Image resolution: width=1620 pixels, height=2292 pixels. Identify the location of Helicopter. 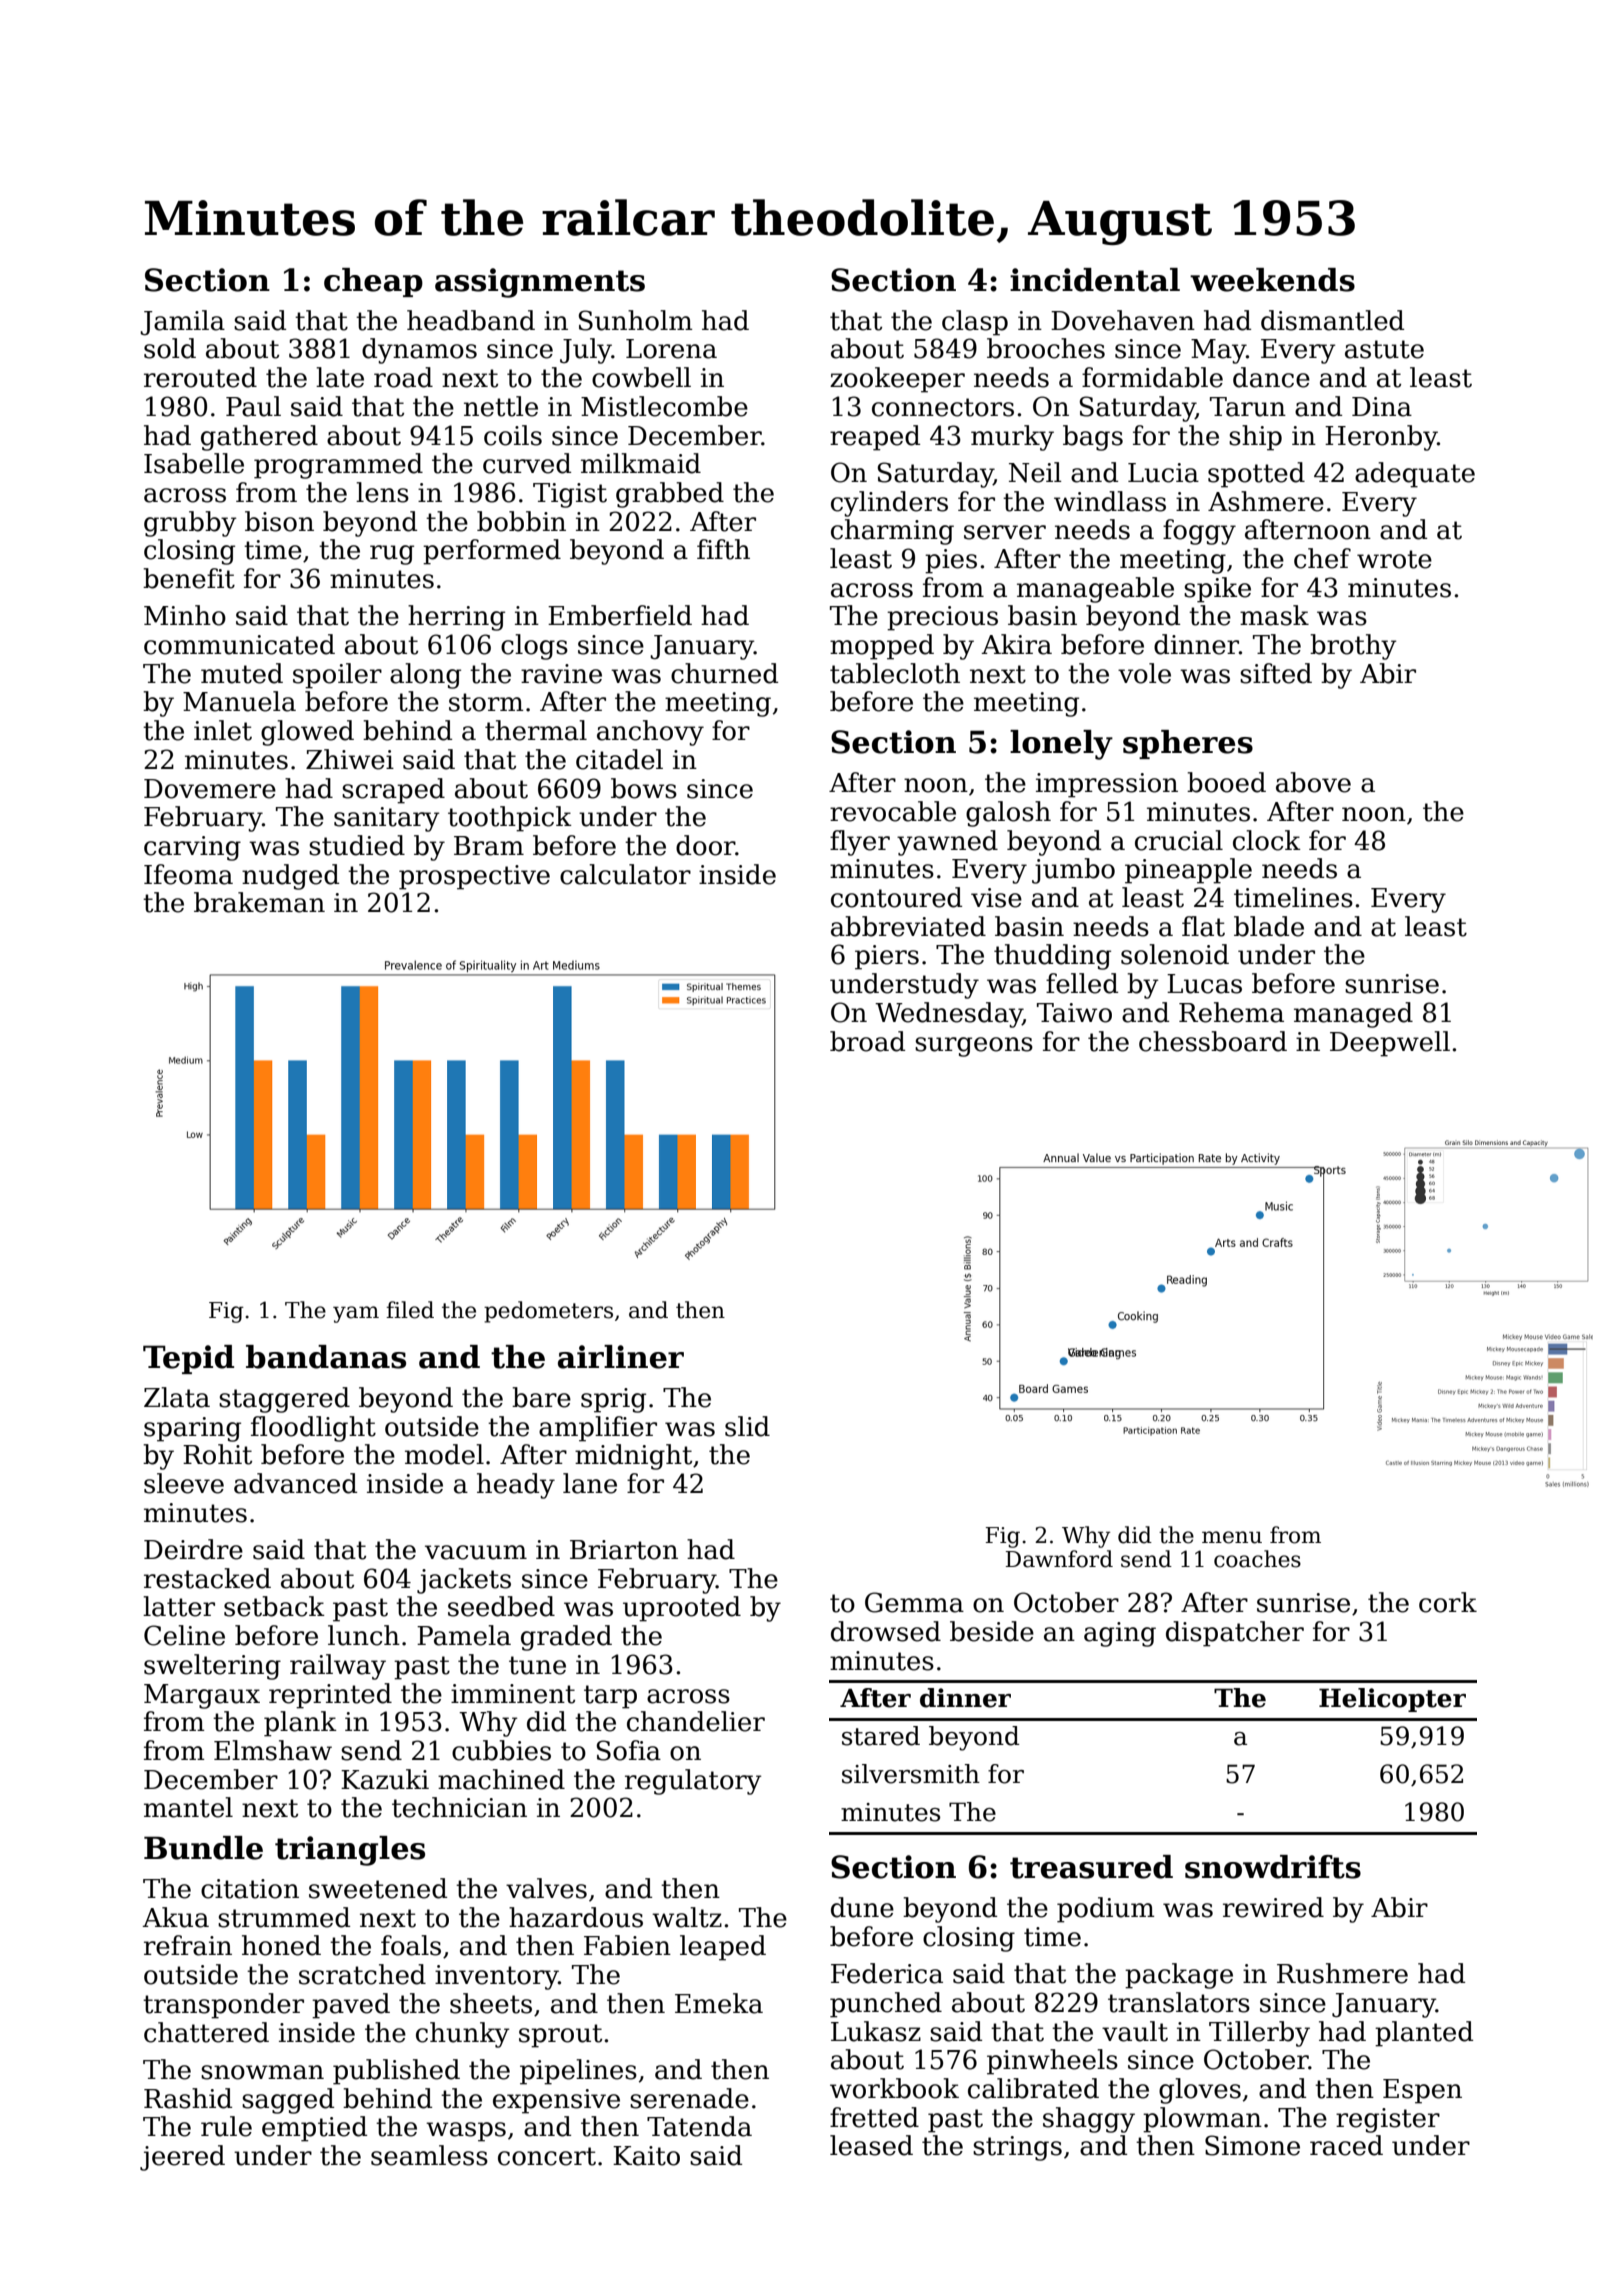
(1392, 1700).
